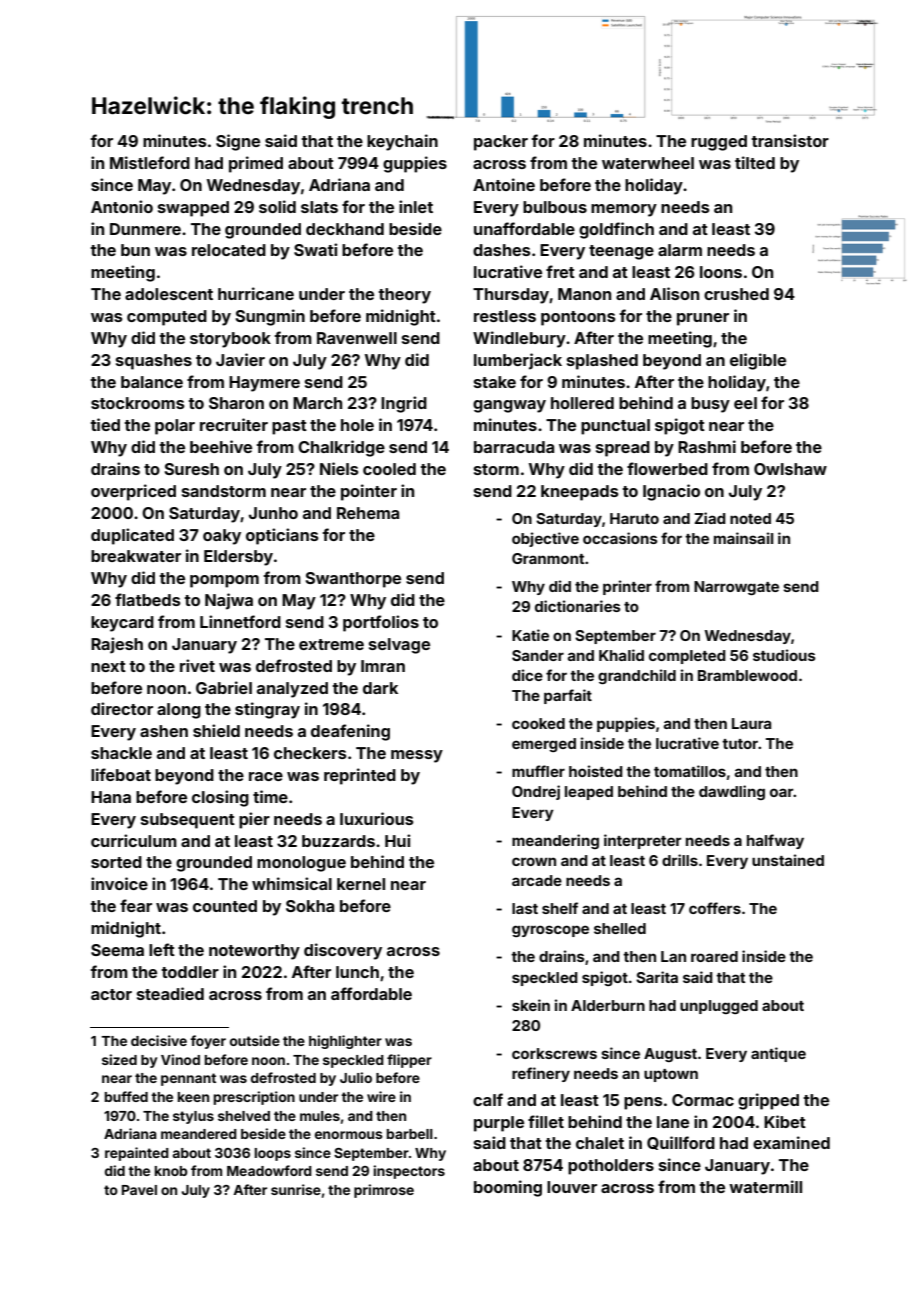 Image resolution: width=924 pixels, height=1308 pixels. What do you see at coordinates (538, 723) in the screenshot?
I see `cooked` at bounding box center [538, 723].
